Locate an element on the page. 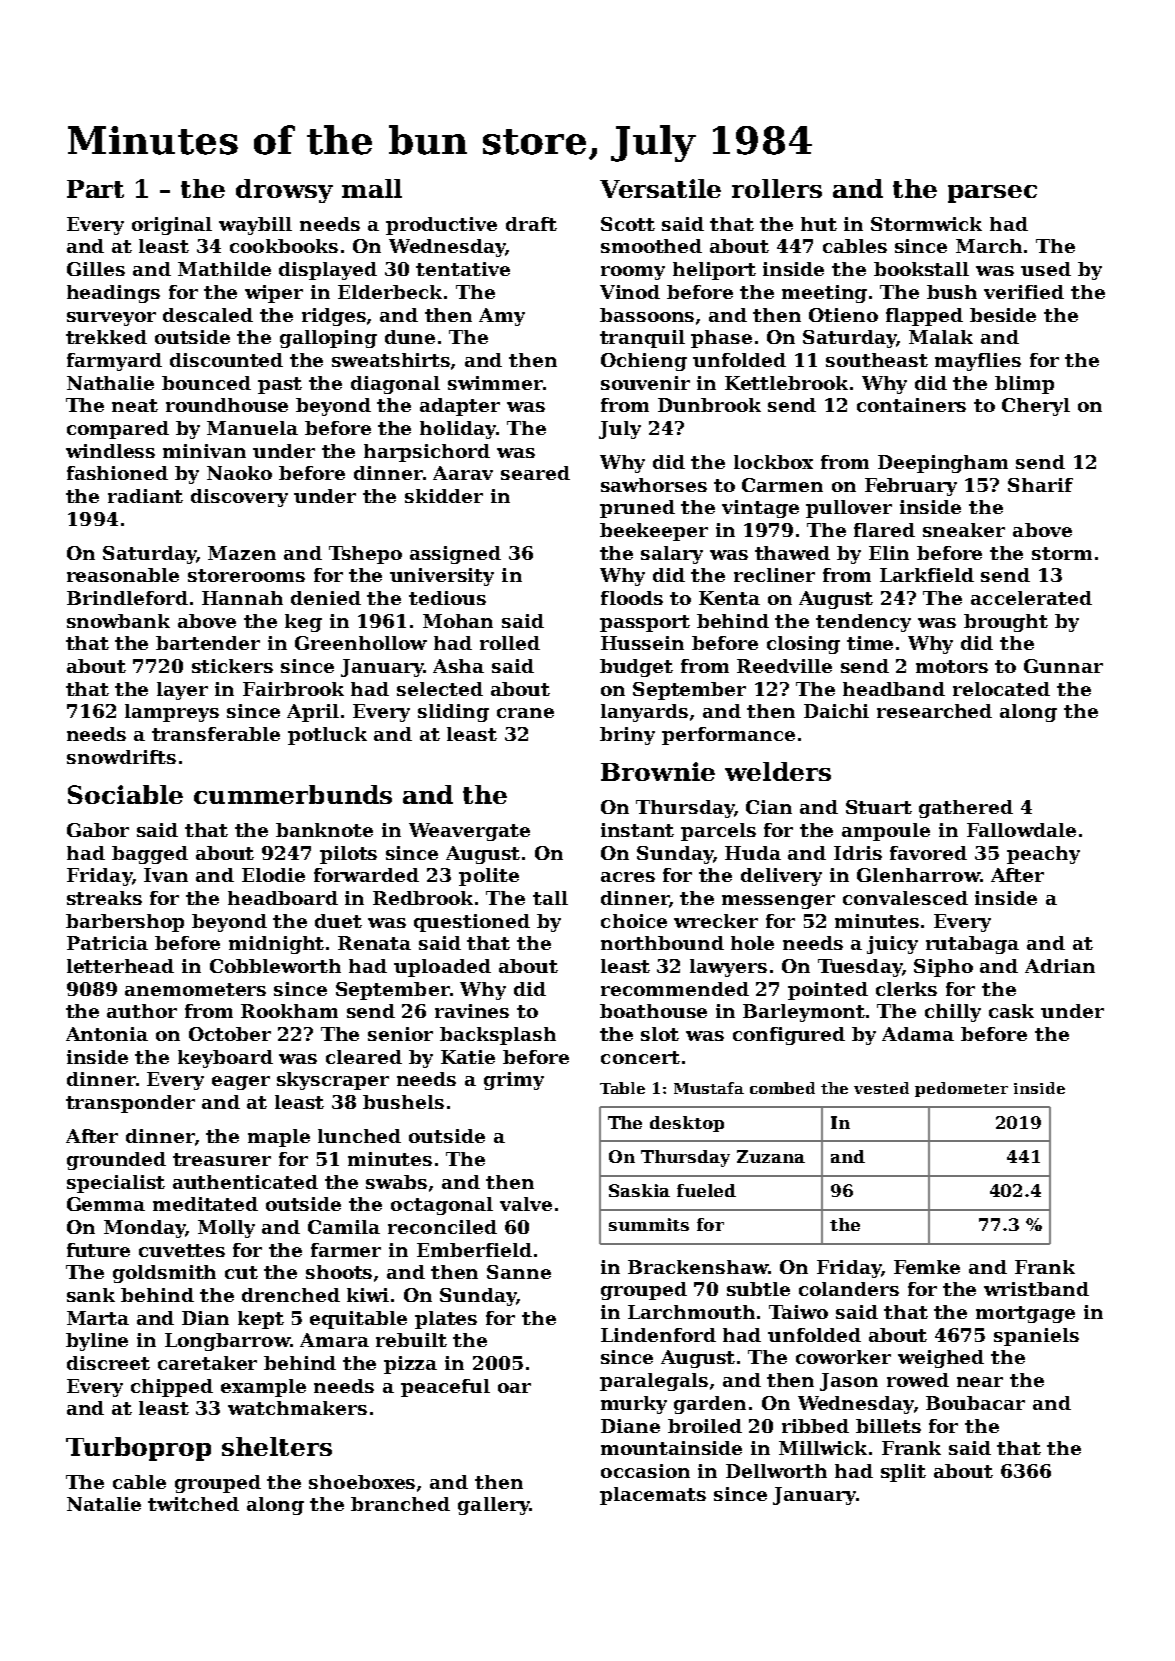 Image resolution: width=1175 pixels, height=1661 pixels. Natalie is located at coordinates (104, 1504).
